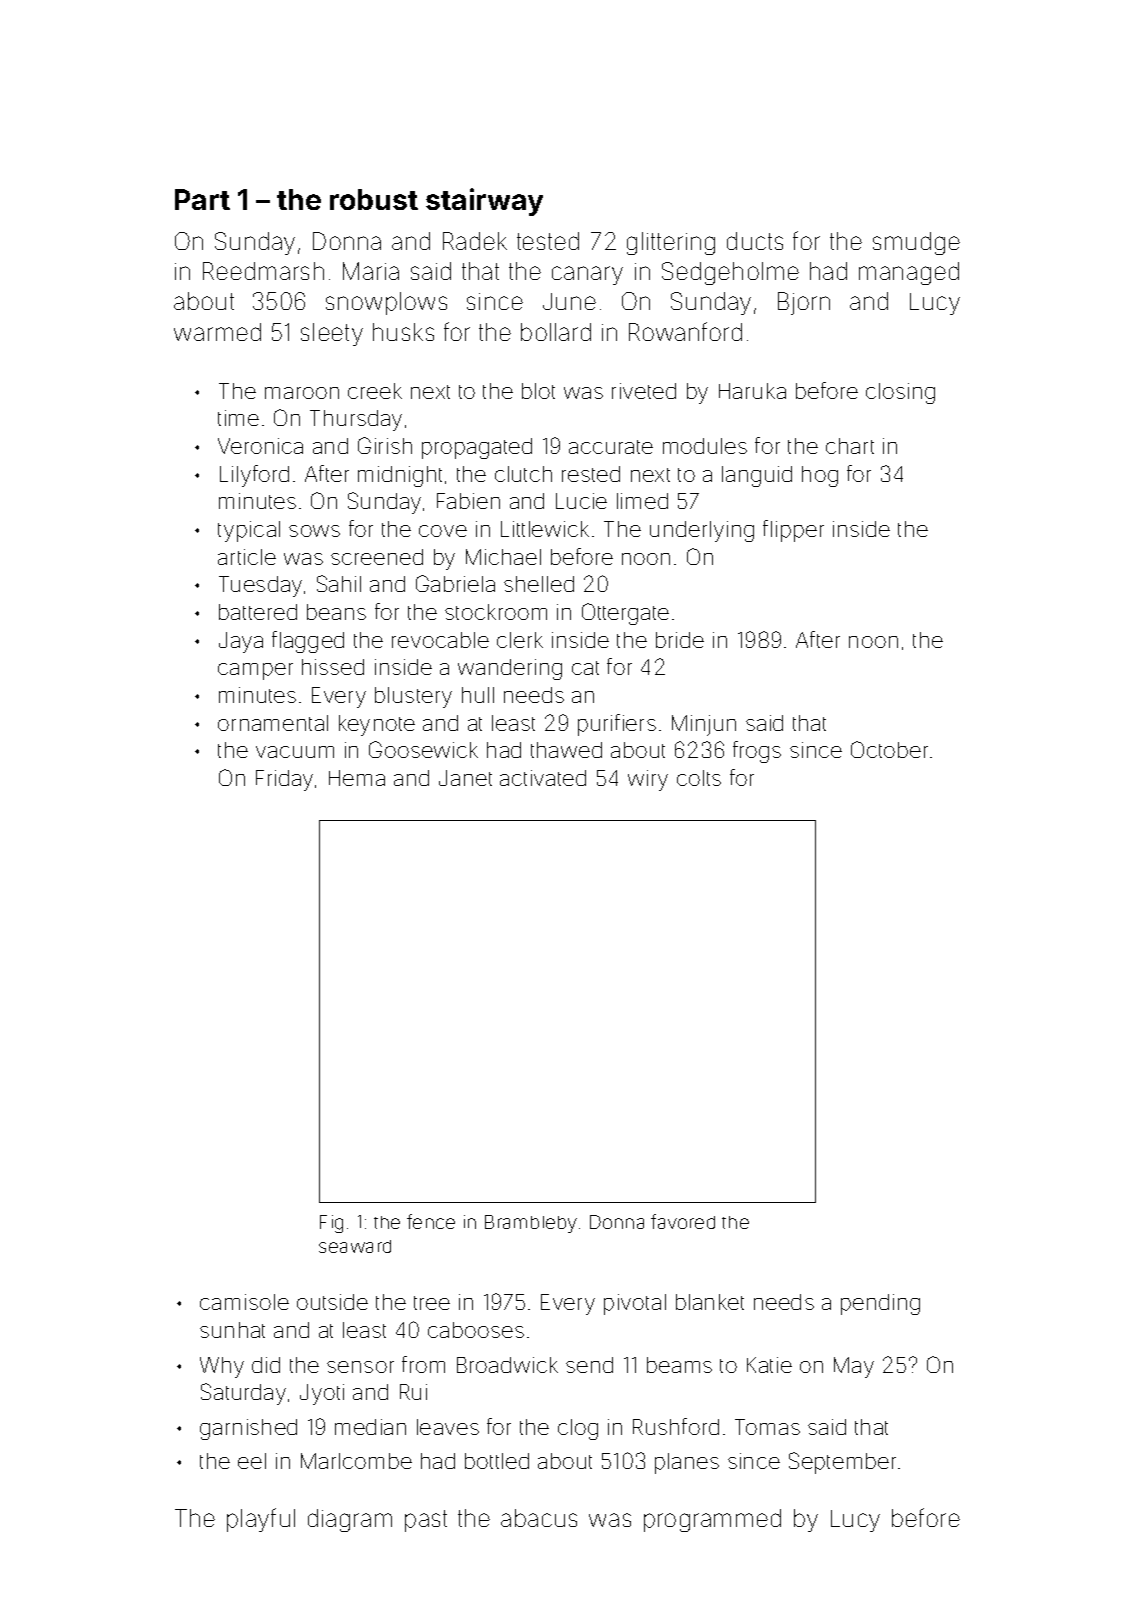  I want to click on Part, so click(202, 199).
